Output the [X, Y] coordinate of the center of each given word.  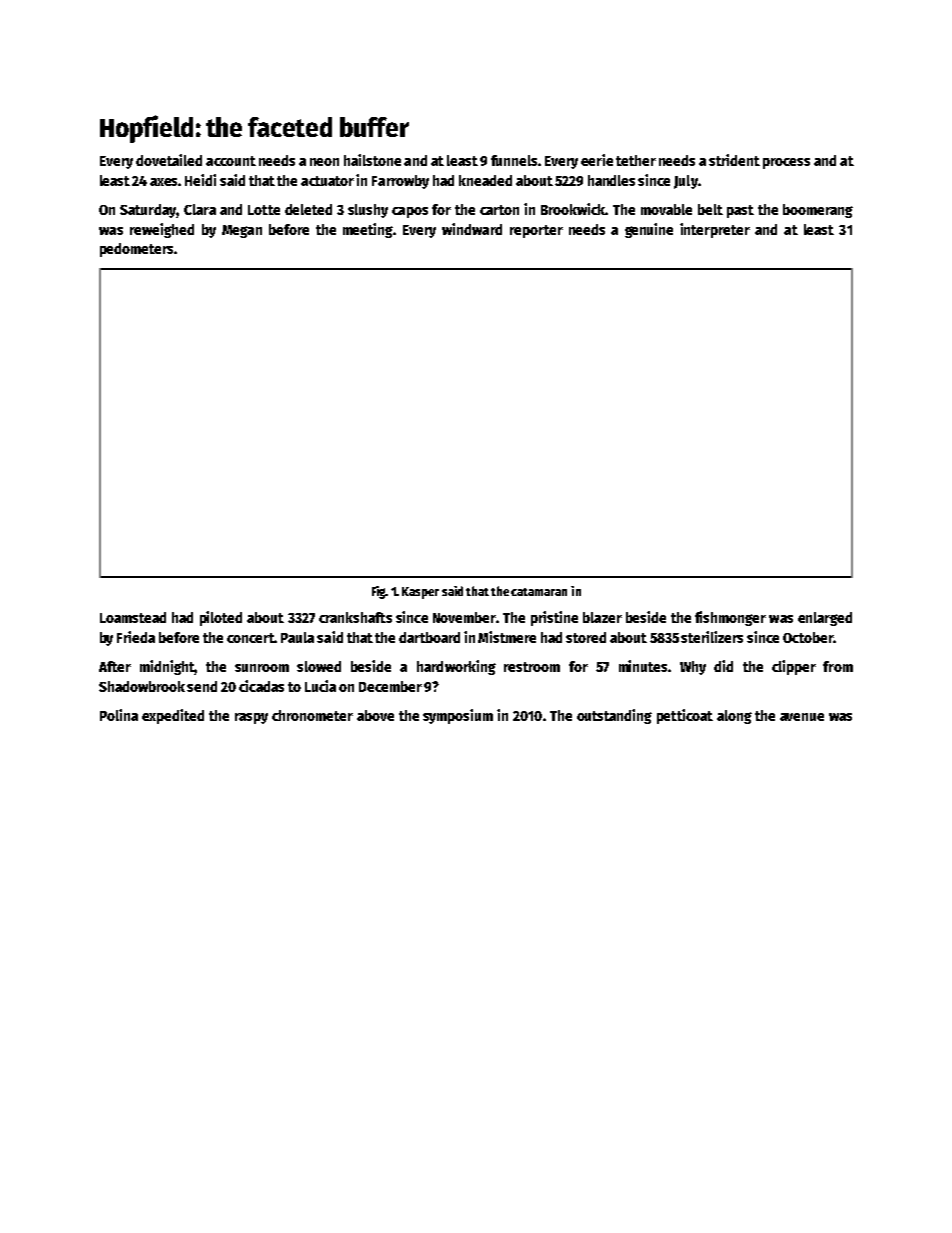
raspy [251, 718]
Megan [242, 231]
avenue [802, 717]
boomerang [818, 211]
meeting [368, 230]
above [375, 715]
